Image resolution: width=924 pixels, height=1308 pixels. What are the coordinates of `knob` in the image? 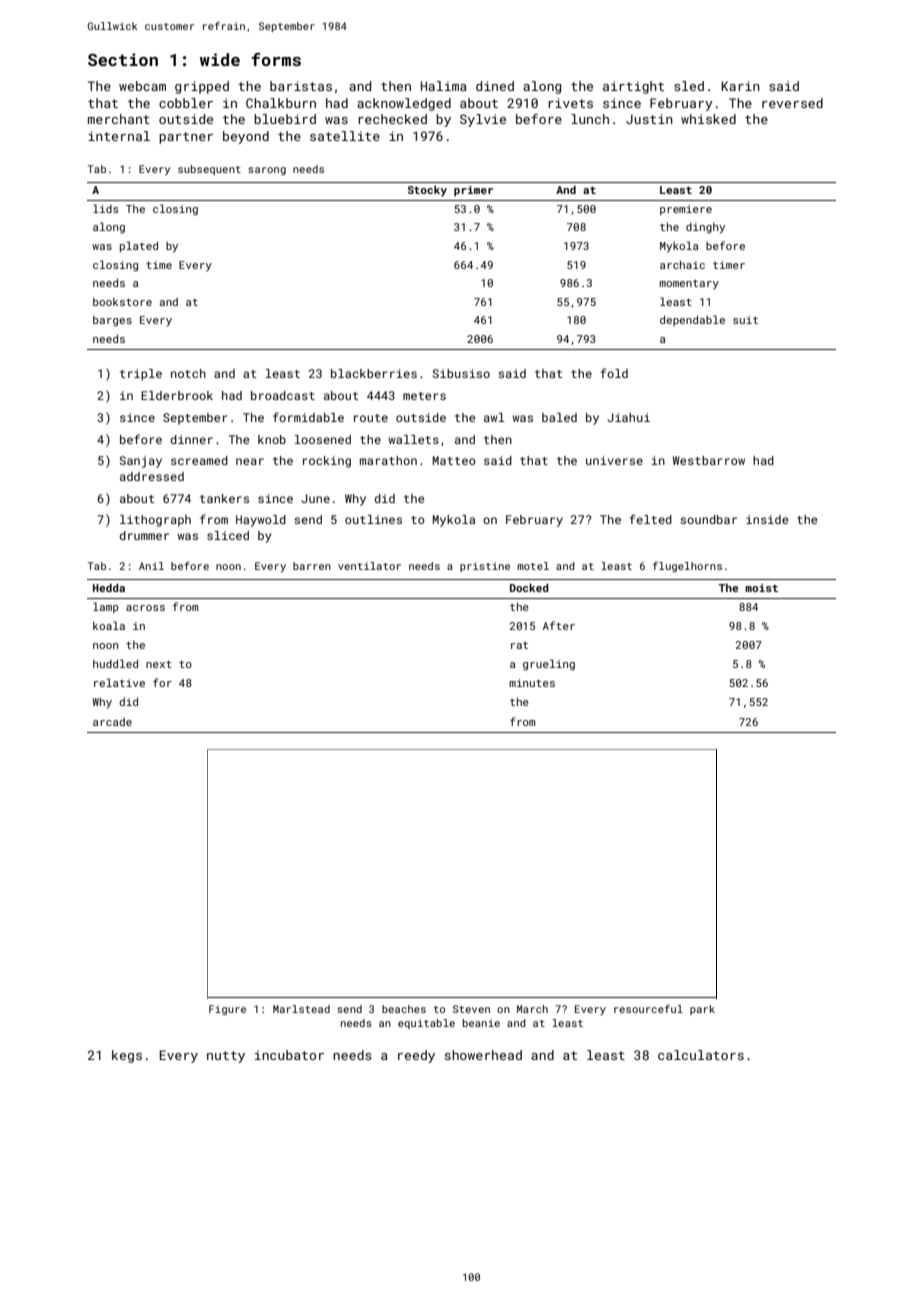 It's located at (272, 439).
